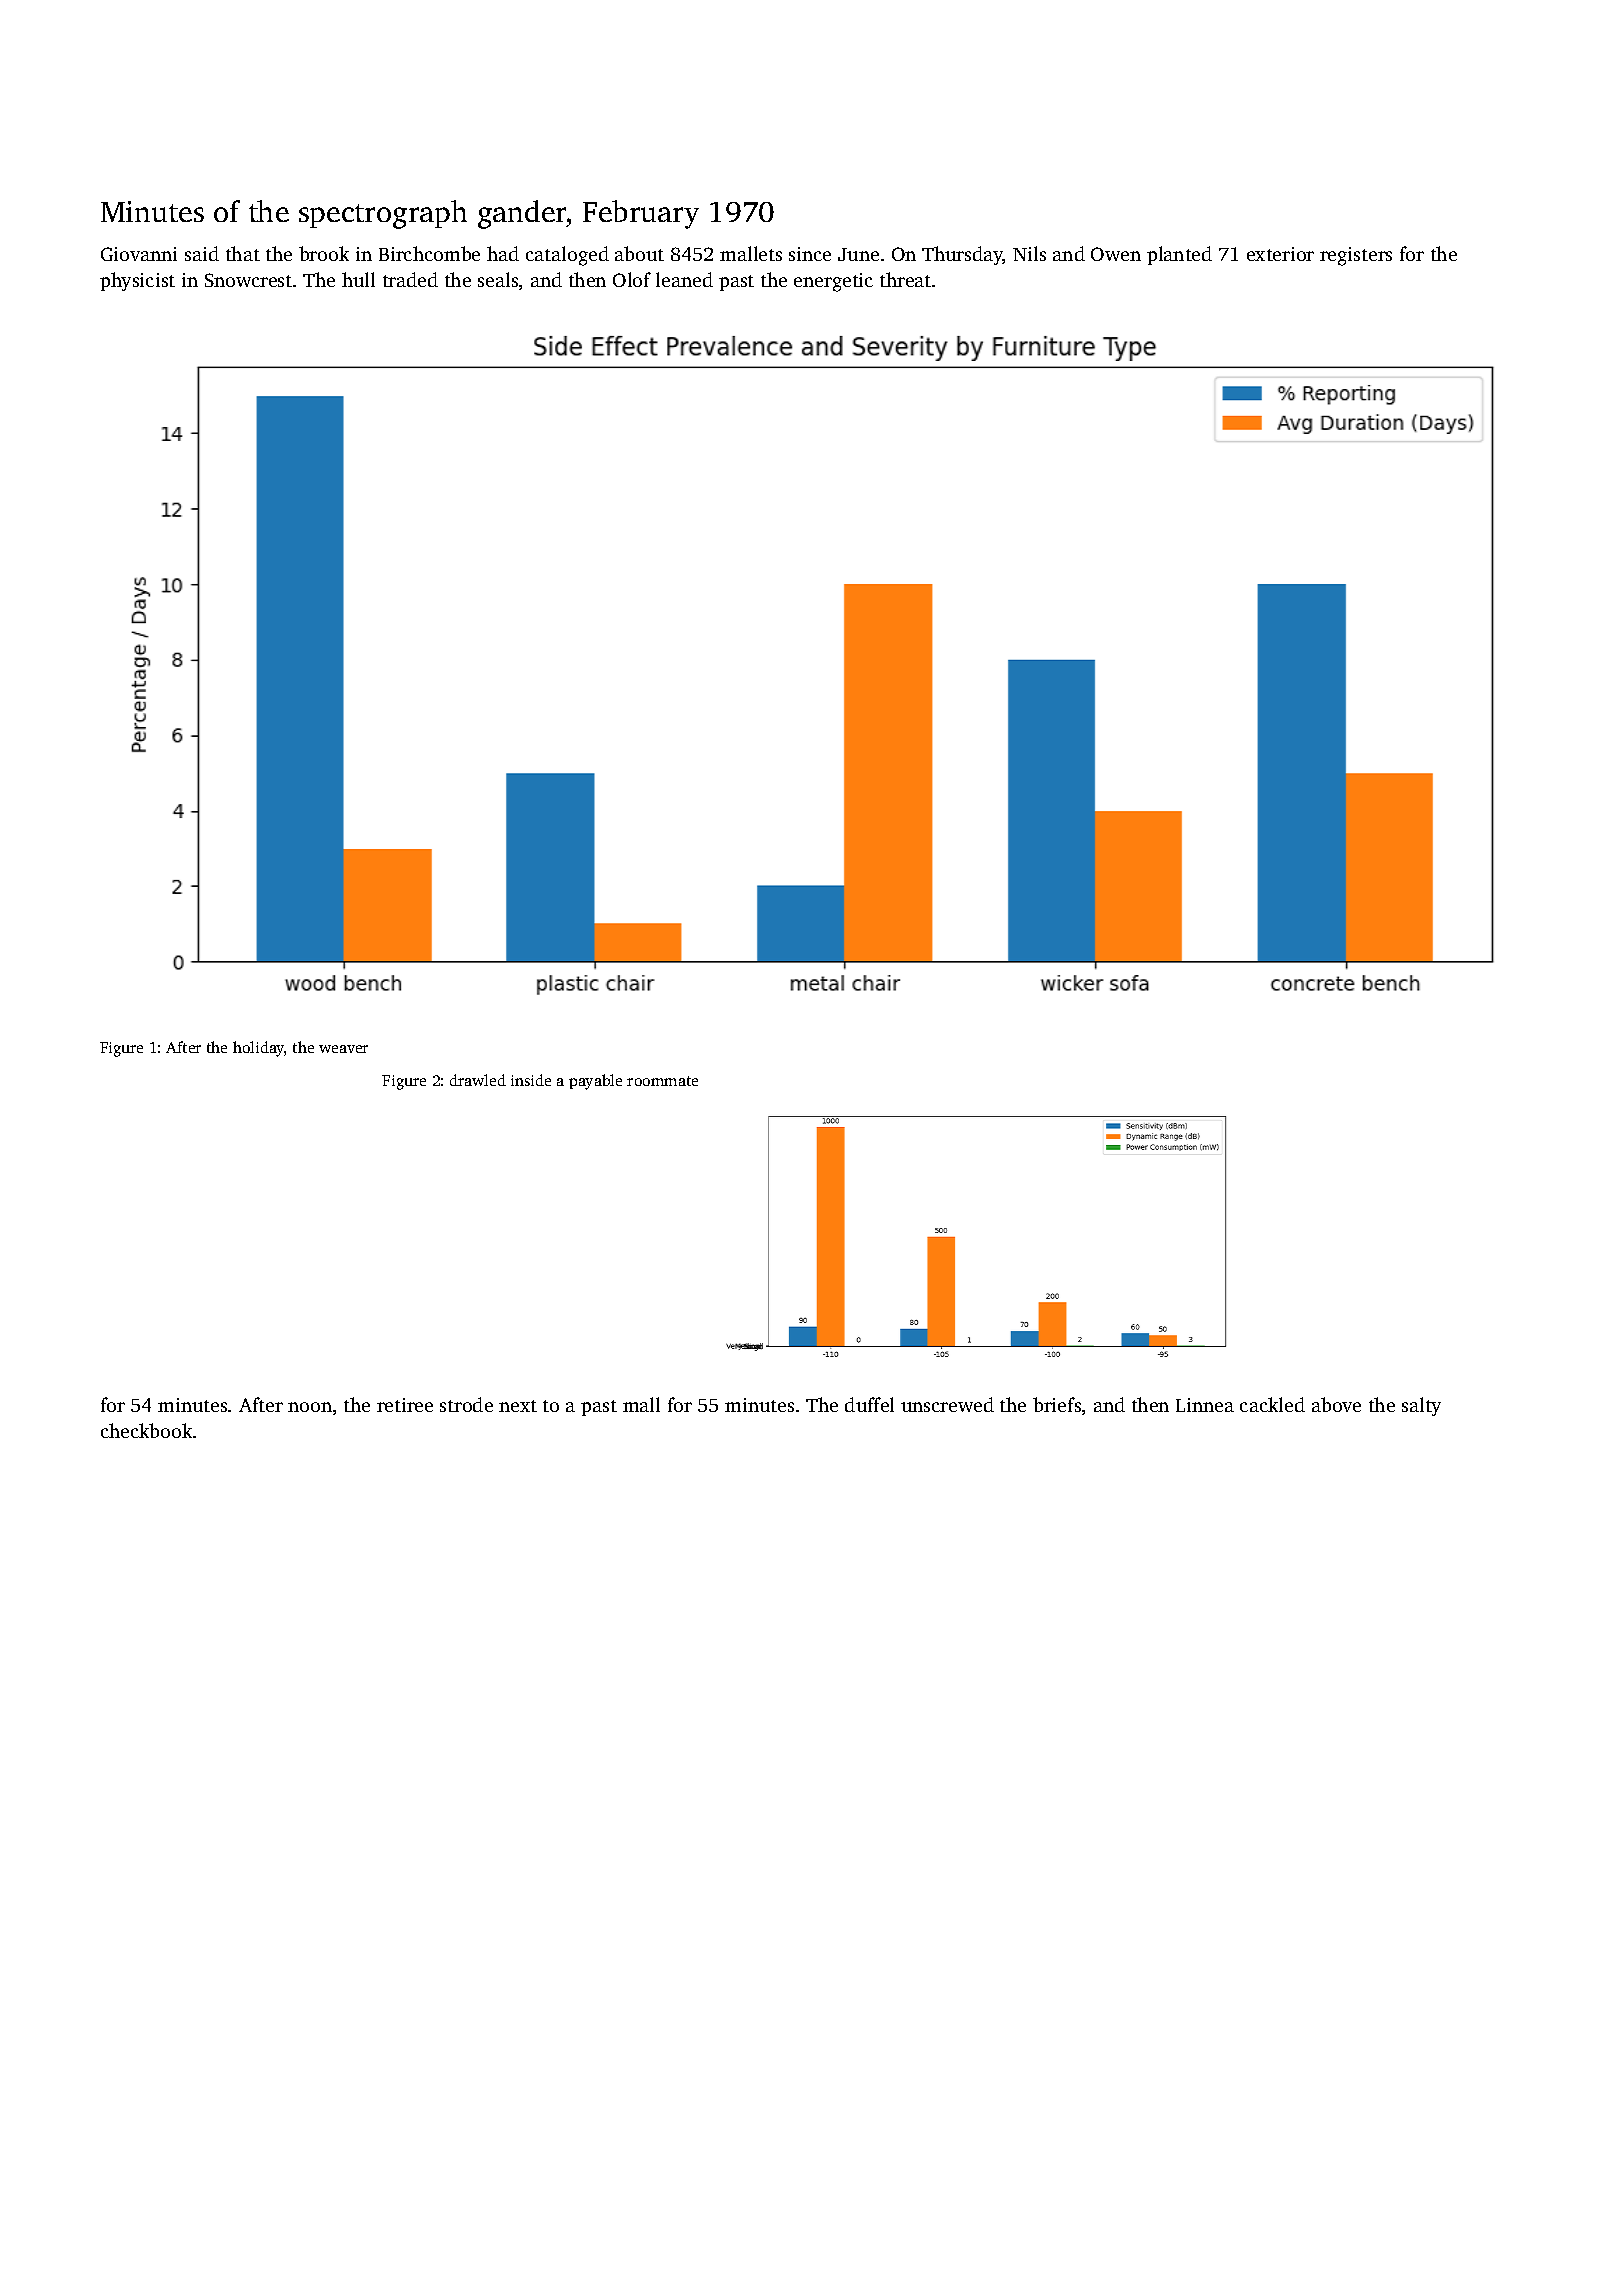  I want to click on had, so click(503, 253).
